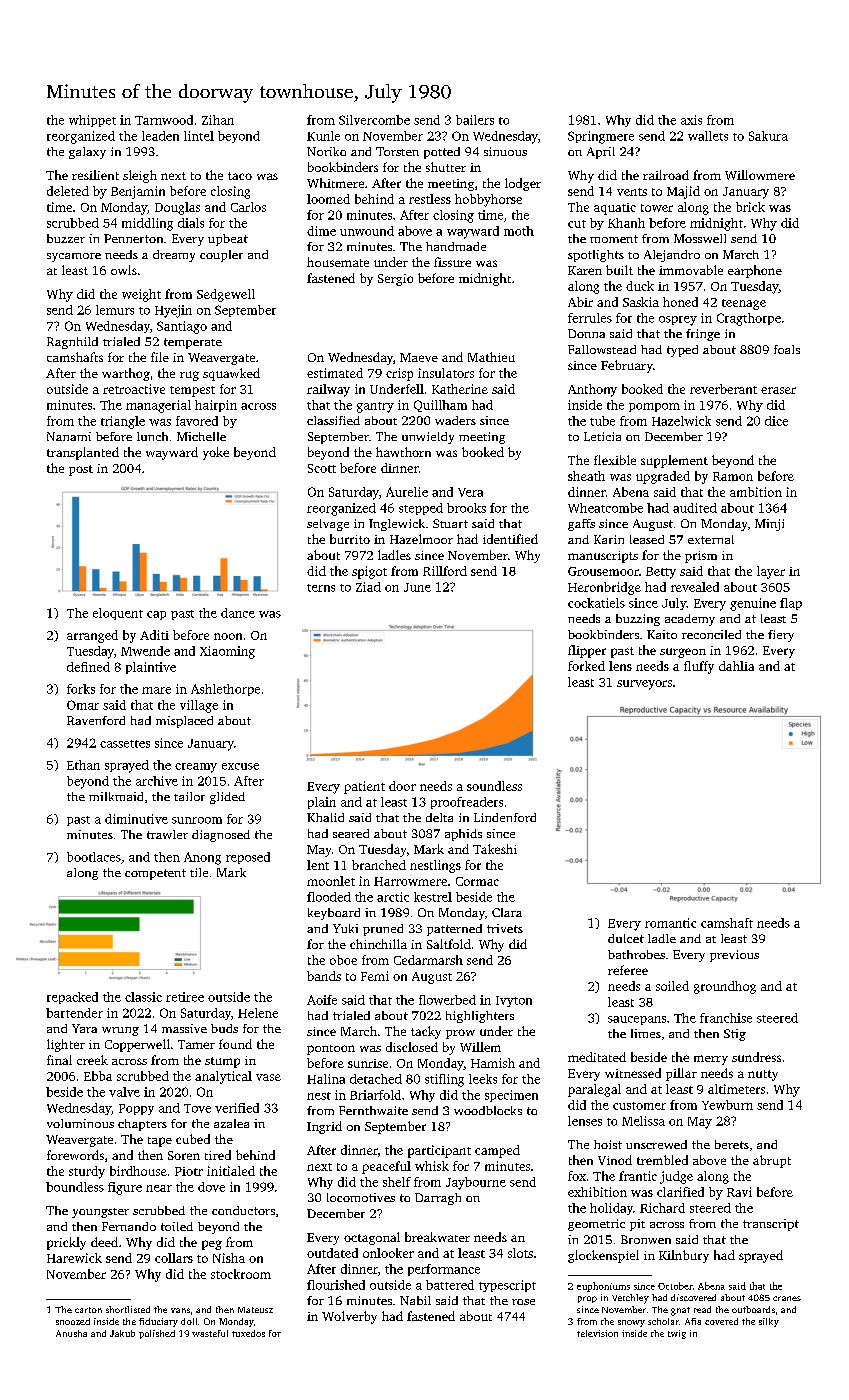 The height and width of the screenshot is (1400, 849). What do you see at coordinates (122, 1333) in the screenshot?
I see `Jakub` at bounding box center [122, 1333].
